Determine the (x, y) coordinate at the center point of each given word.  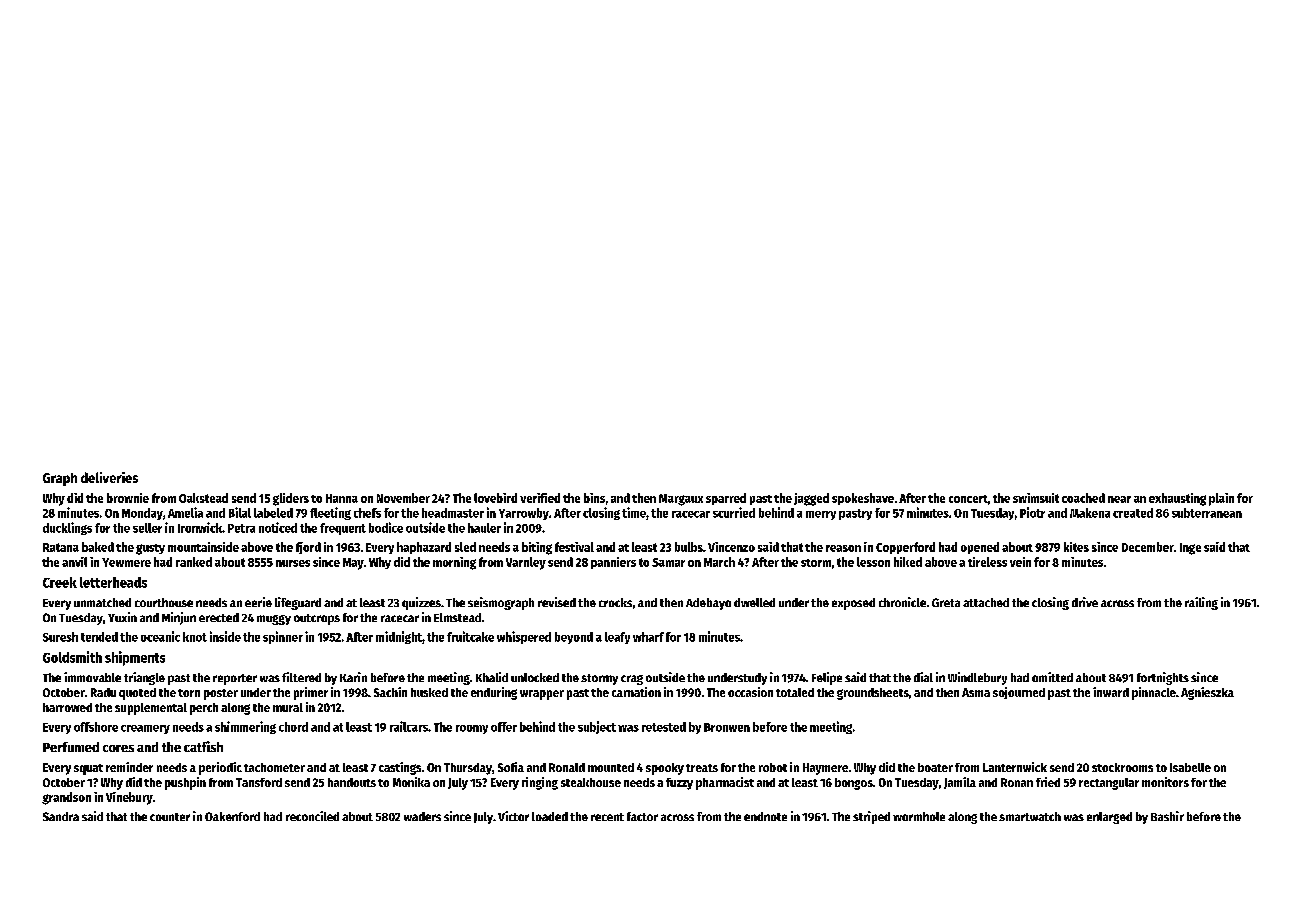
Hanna (342, 498)
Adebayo (708, 604)
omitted (1052, 677)
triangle (144, 678)
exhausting (1177, 499)
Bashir (1167, 816)
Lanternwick (1015, 767)
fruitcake (470, 636)
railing (1201, 603)
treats (702, 768)
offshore (96, 727)
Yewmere (126, 562)
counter (170, 817)
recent (607, 817)
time (634, 512)
